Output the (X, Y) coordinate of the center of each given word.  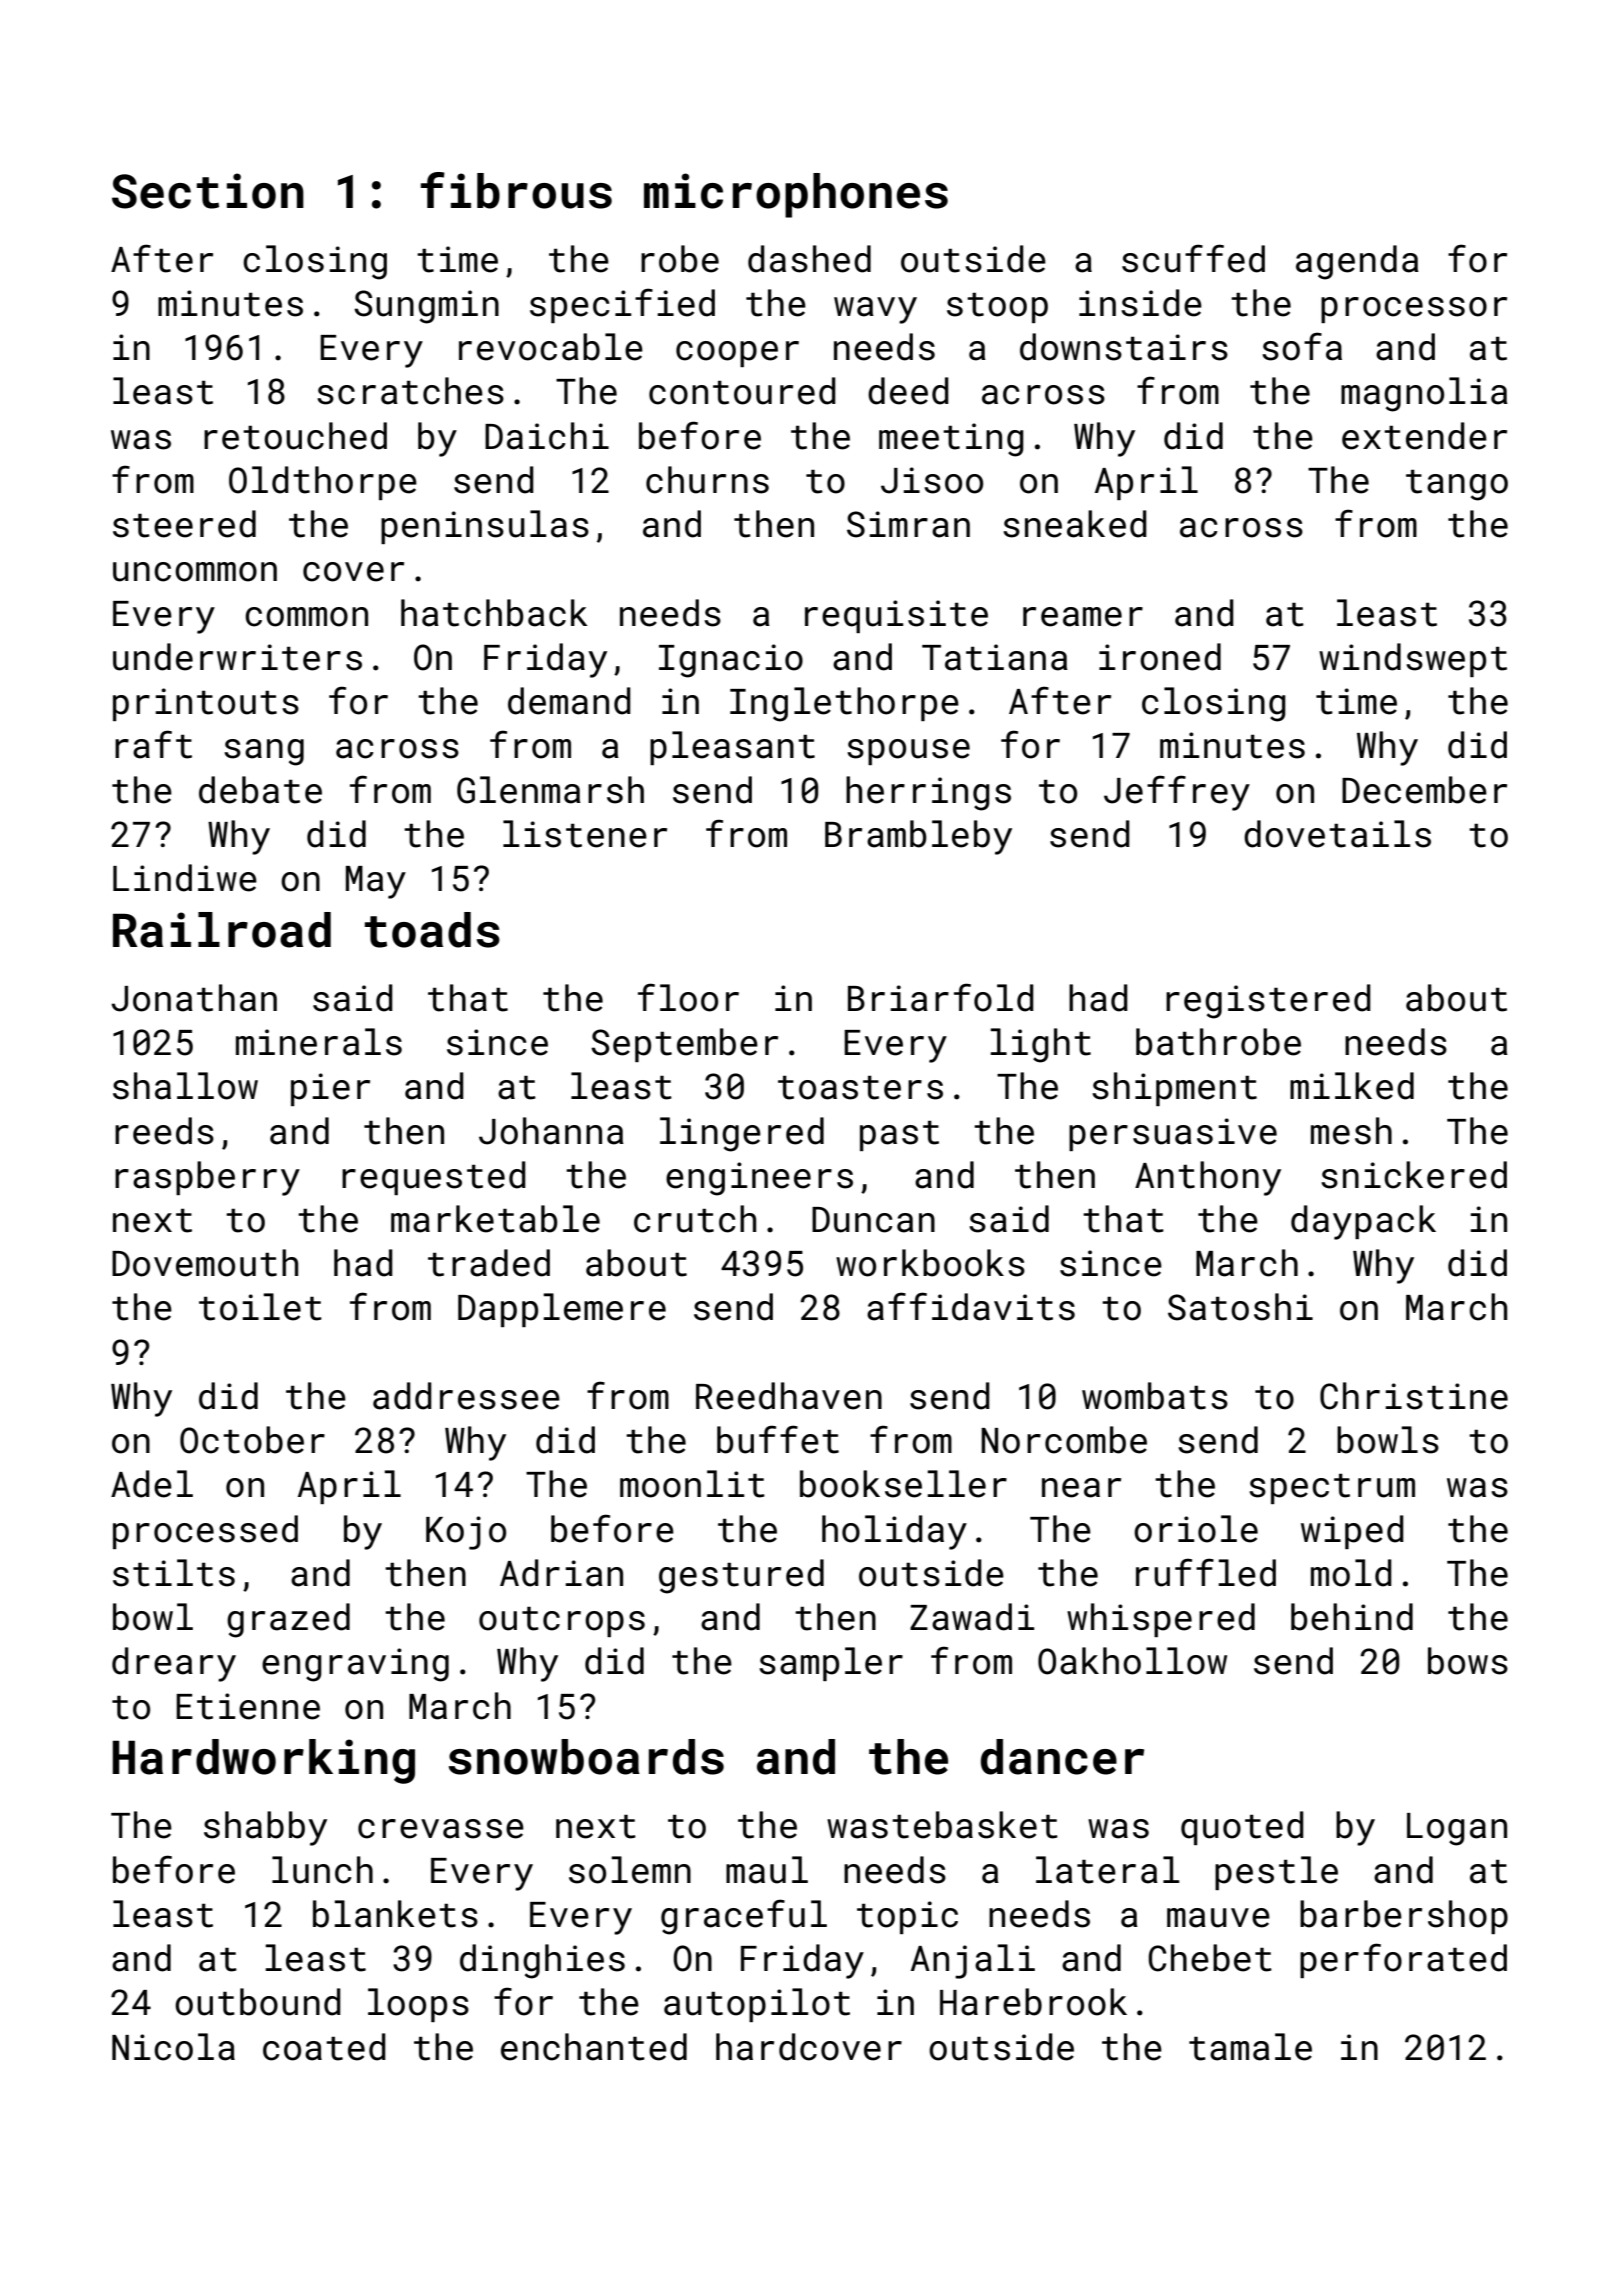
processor (1414, 310)
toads (432, 930)
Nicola (173, 2047)
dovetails (1337, 834)
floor (688, 997)
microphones (796, 195)
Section (208, 191)
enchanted (594, 2047)
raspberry (207, 1178)
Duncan (873, 1220)
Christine (1414, 1396)
